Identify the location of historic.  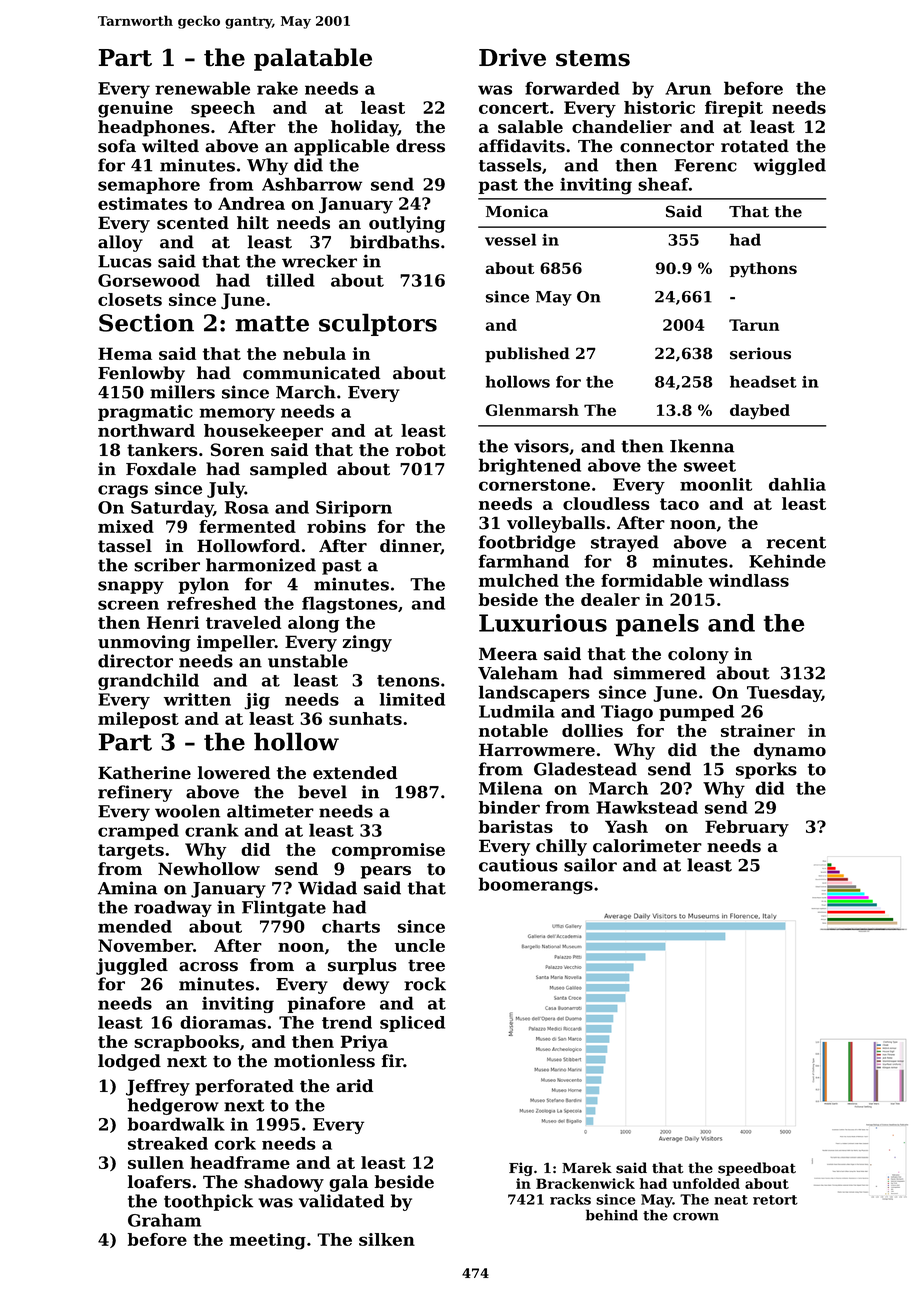
(659, 107).
